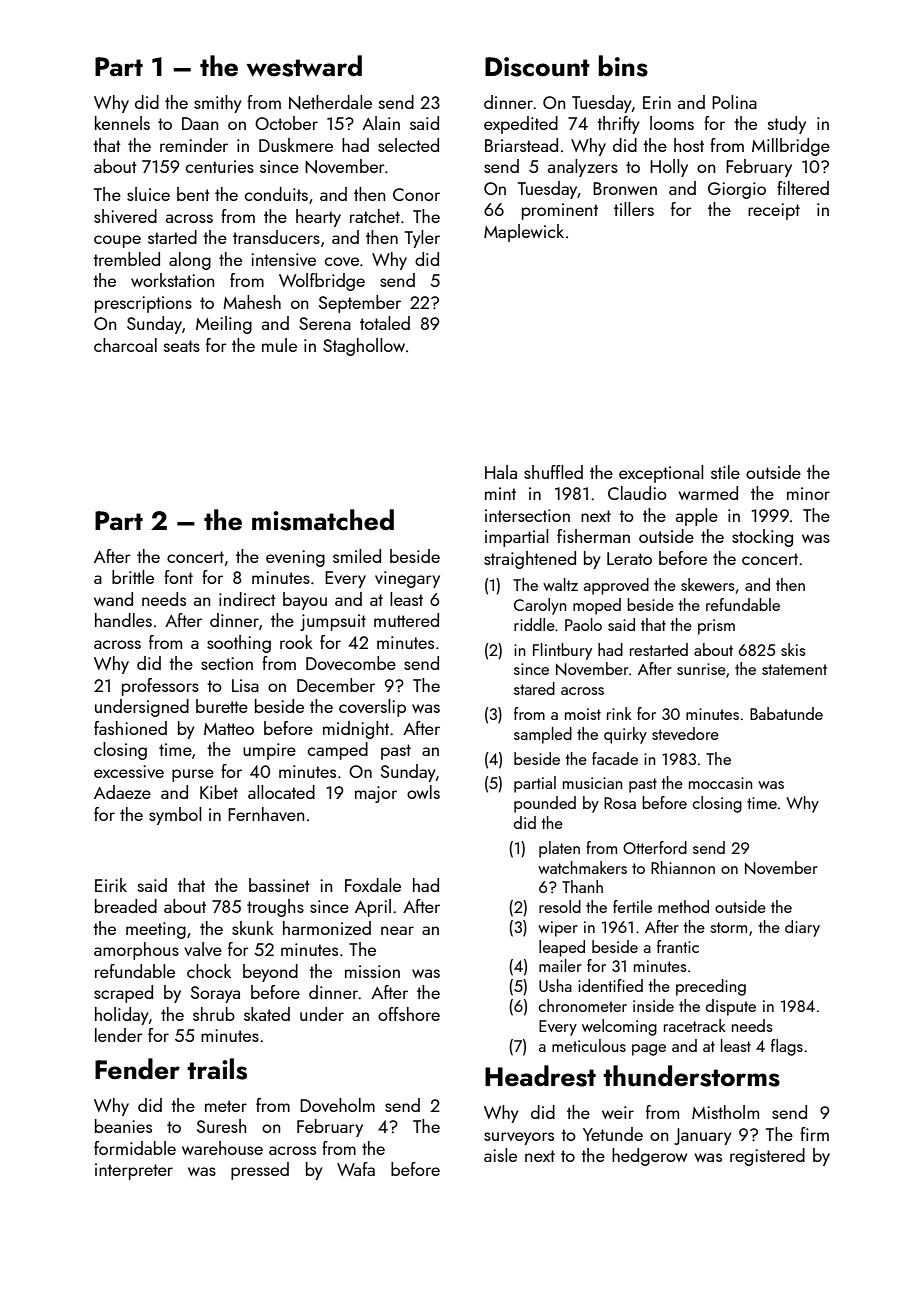 This screenshot has width=924, height=1314. I want to click on mailer, so click(560, 965).
